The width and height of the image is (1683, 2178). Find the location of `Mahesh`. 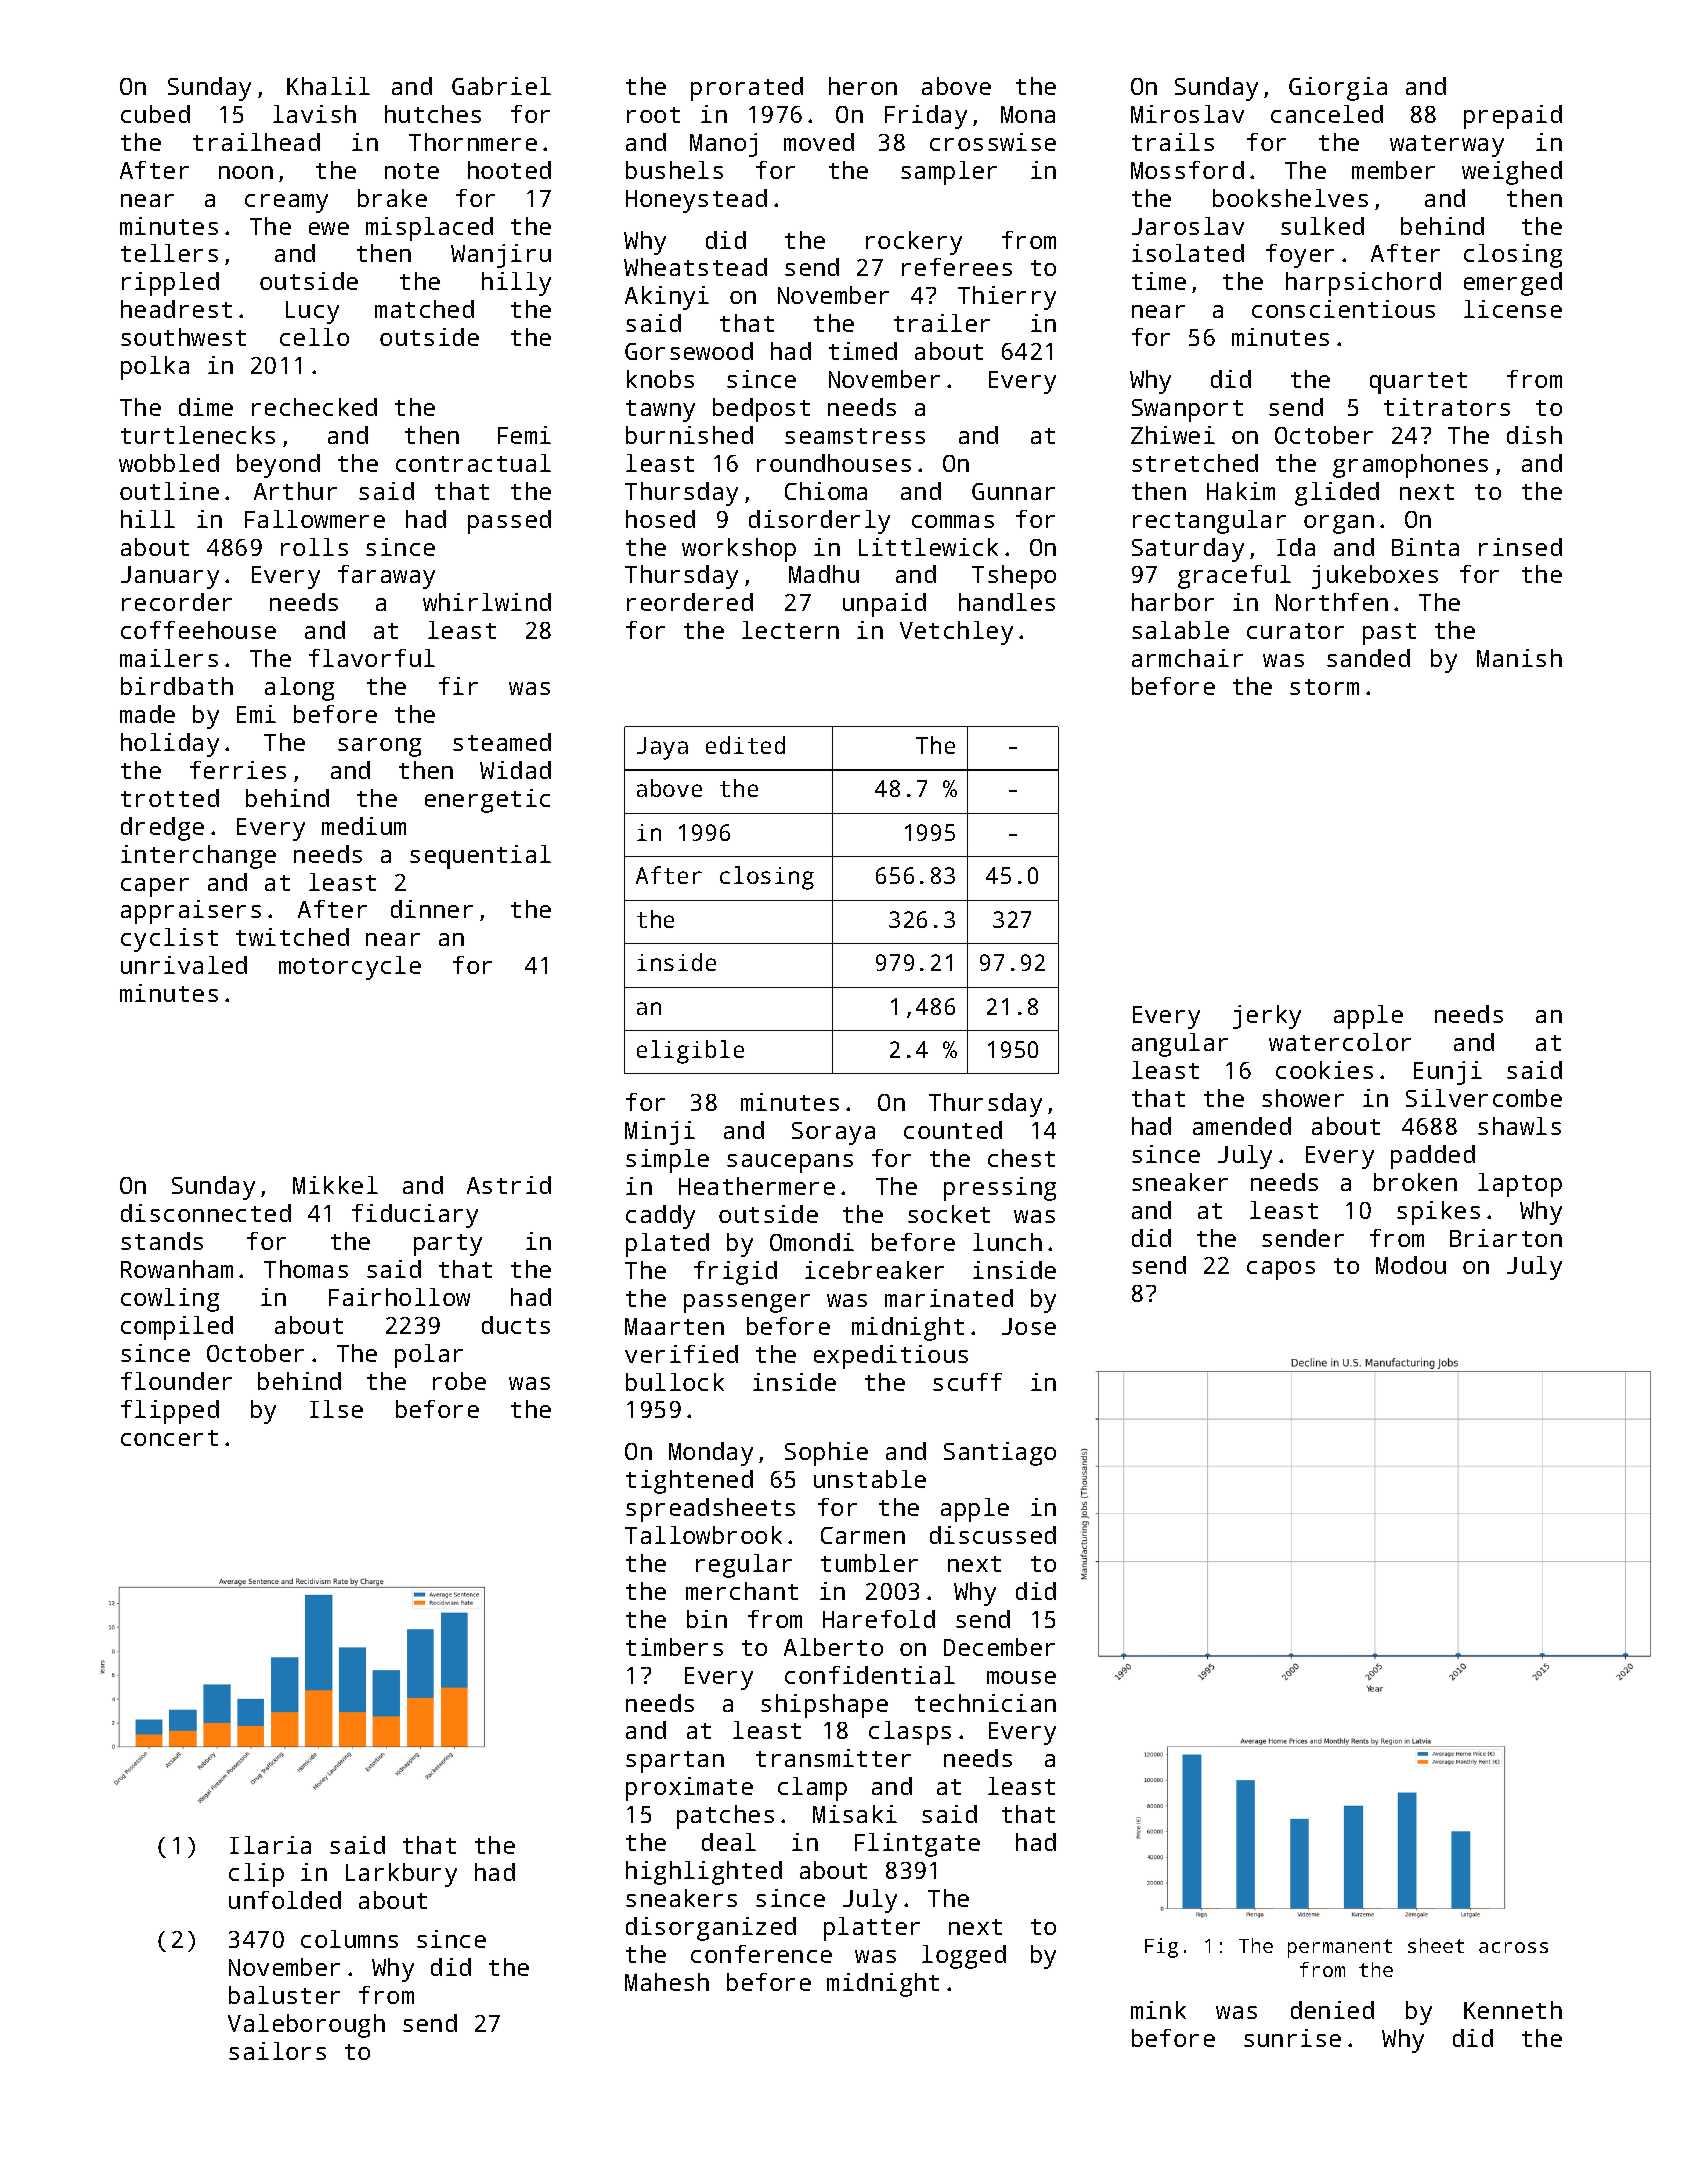

Mahesh is located at coordinates (667, 1982).
